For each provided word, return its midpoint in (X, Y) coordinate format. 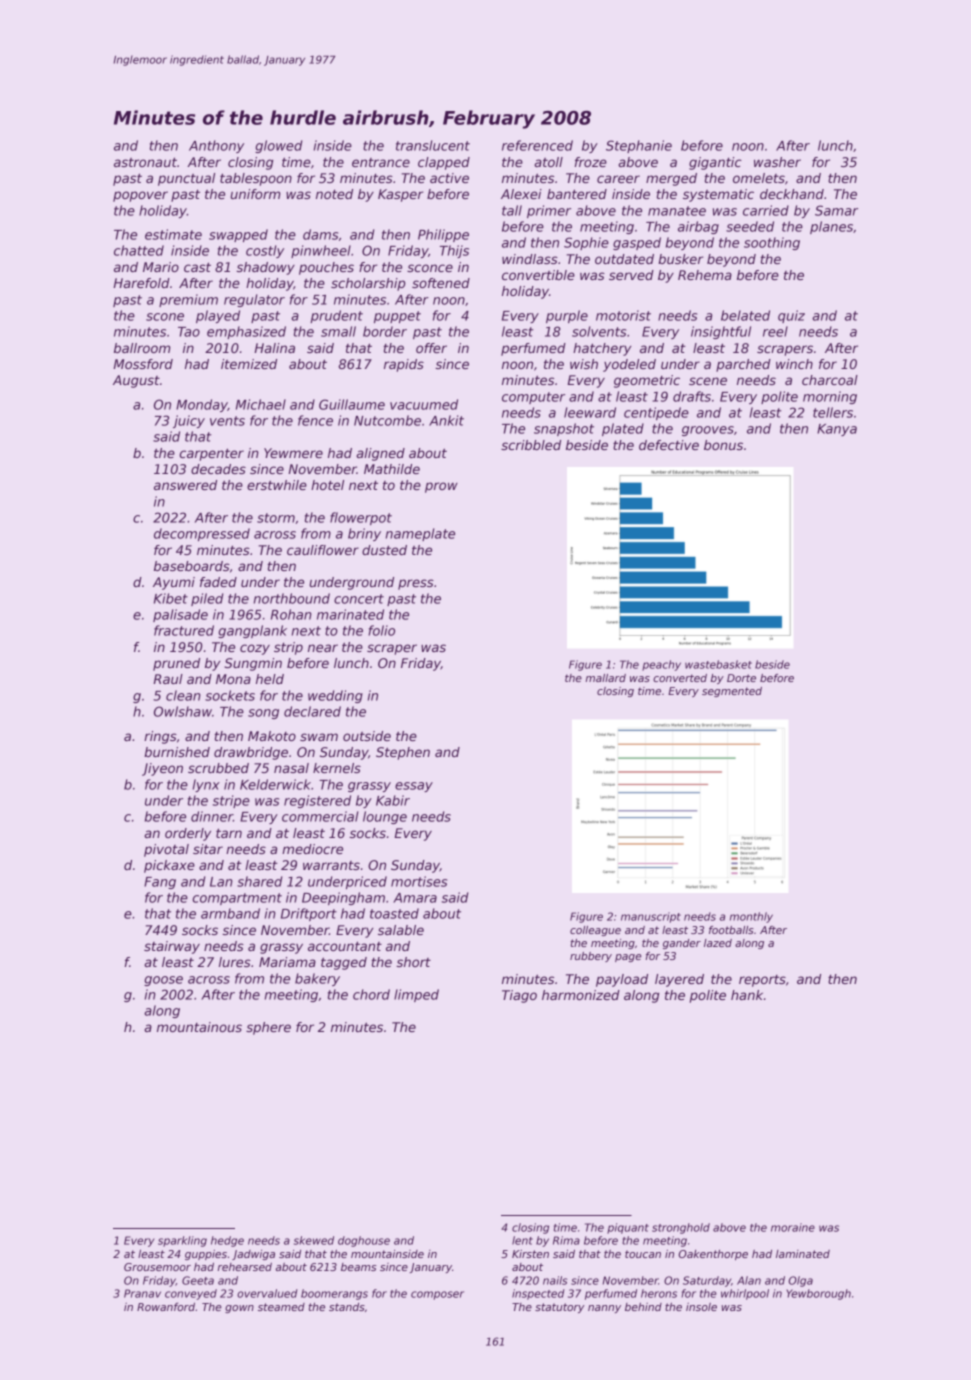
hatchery (602, 349)
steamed (281, 1307)
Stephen (403, 753)
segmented (732, 692)
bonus (723, 445)
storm (276, 518)
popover (140, 196)
